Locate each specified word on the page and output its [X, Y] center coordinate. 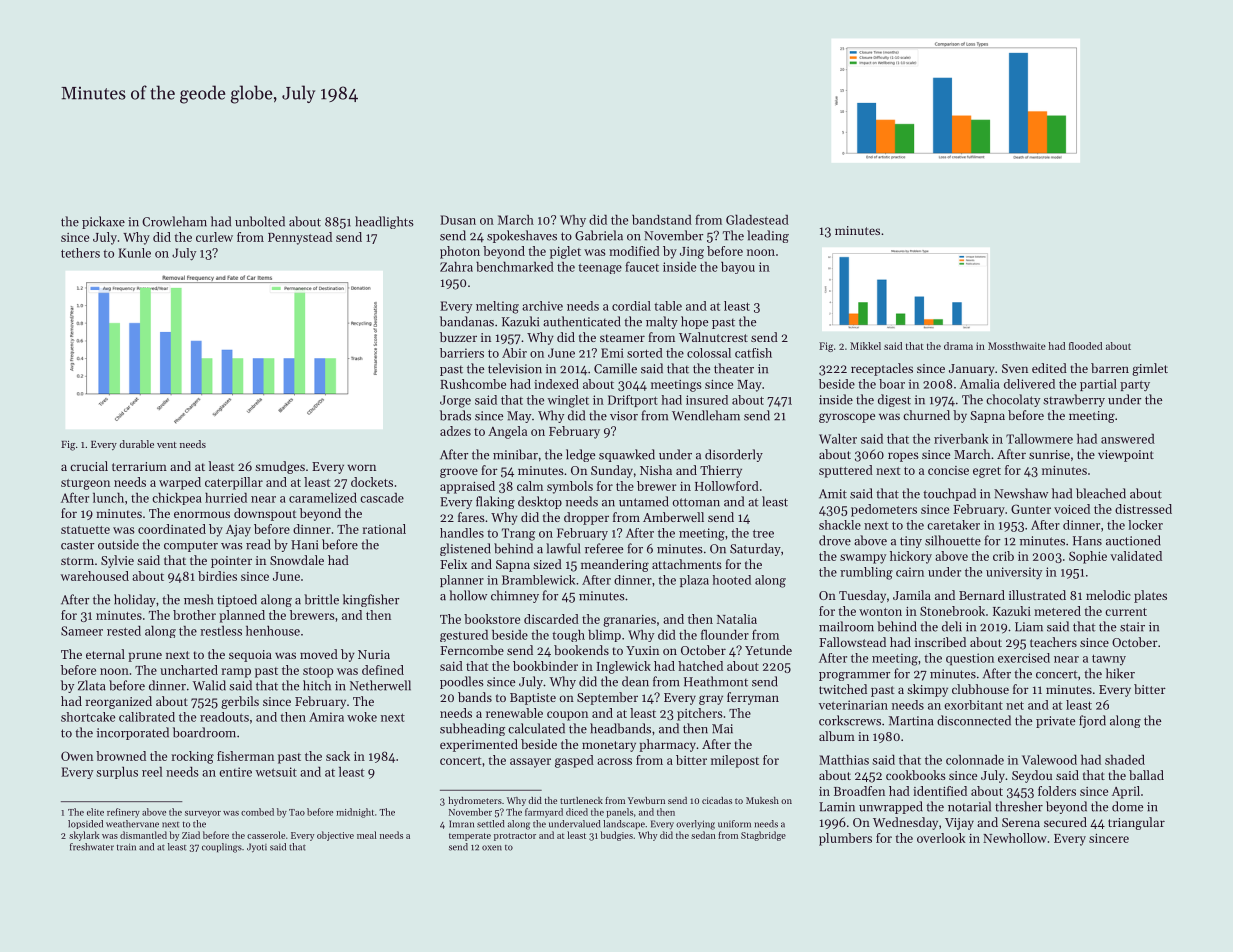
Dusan [458, 220]
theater [734, 368]
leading [768, 236]
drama [958, 346]
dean [635, 681]
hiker [1120, 673]
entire [235, 772]
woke [362, 717]
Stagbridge [763, 836]
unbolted [260, 221]
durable [137, 444]
